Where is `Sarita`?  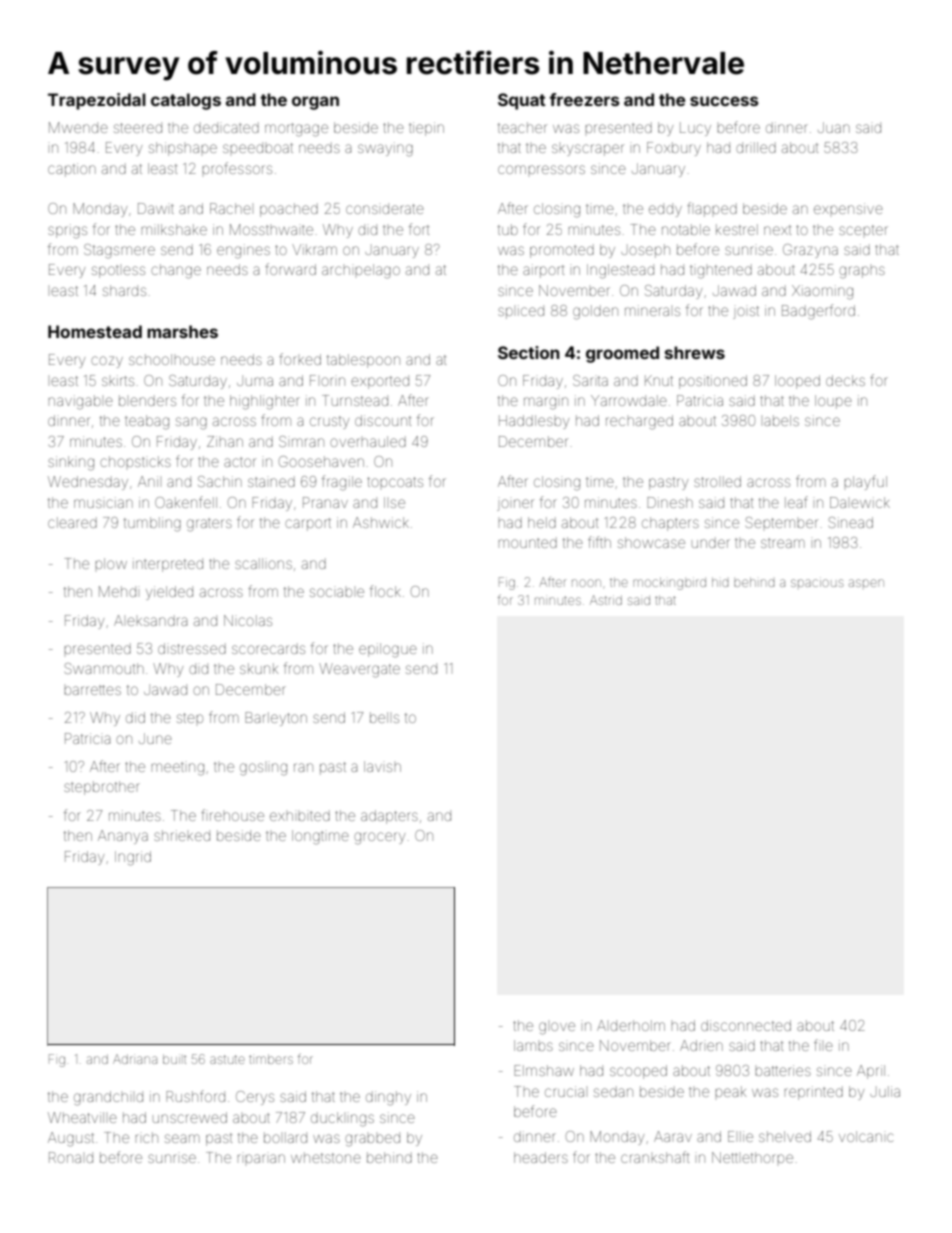
Sarita is located at coordinates (590, 380).
